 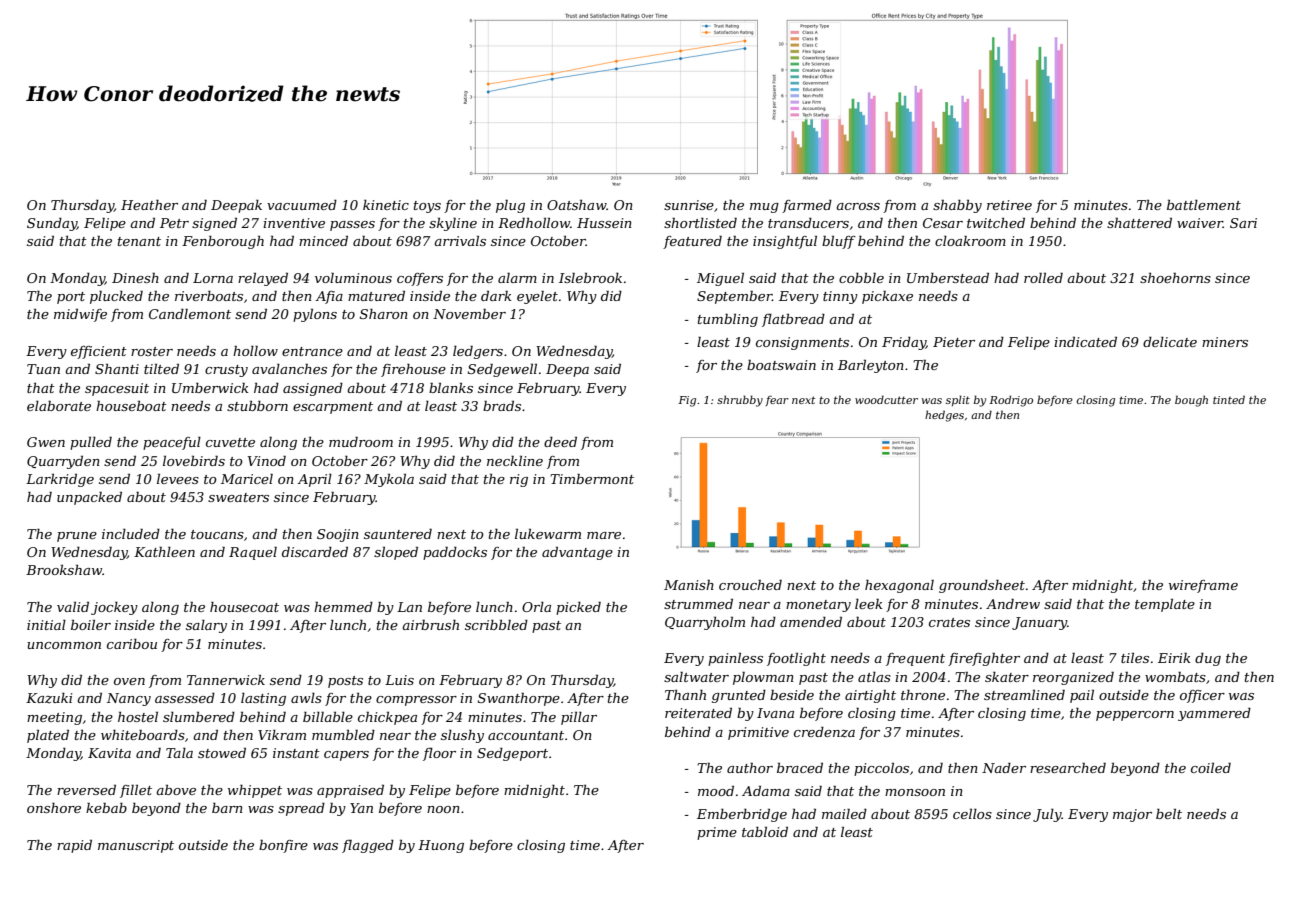 I want to click on crates, so click(x=949, y=622).
